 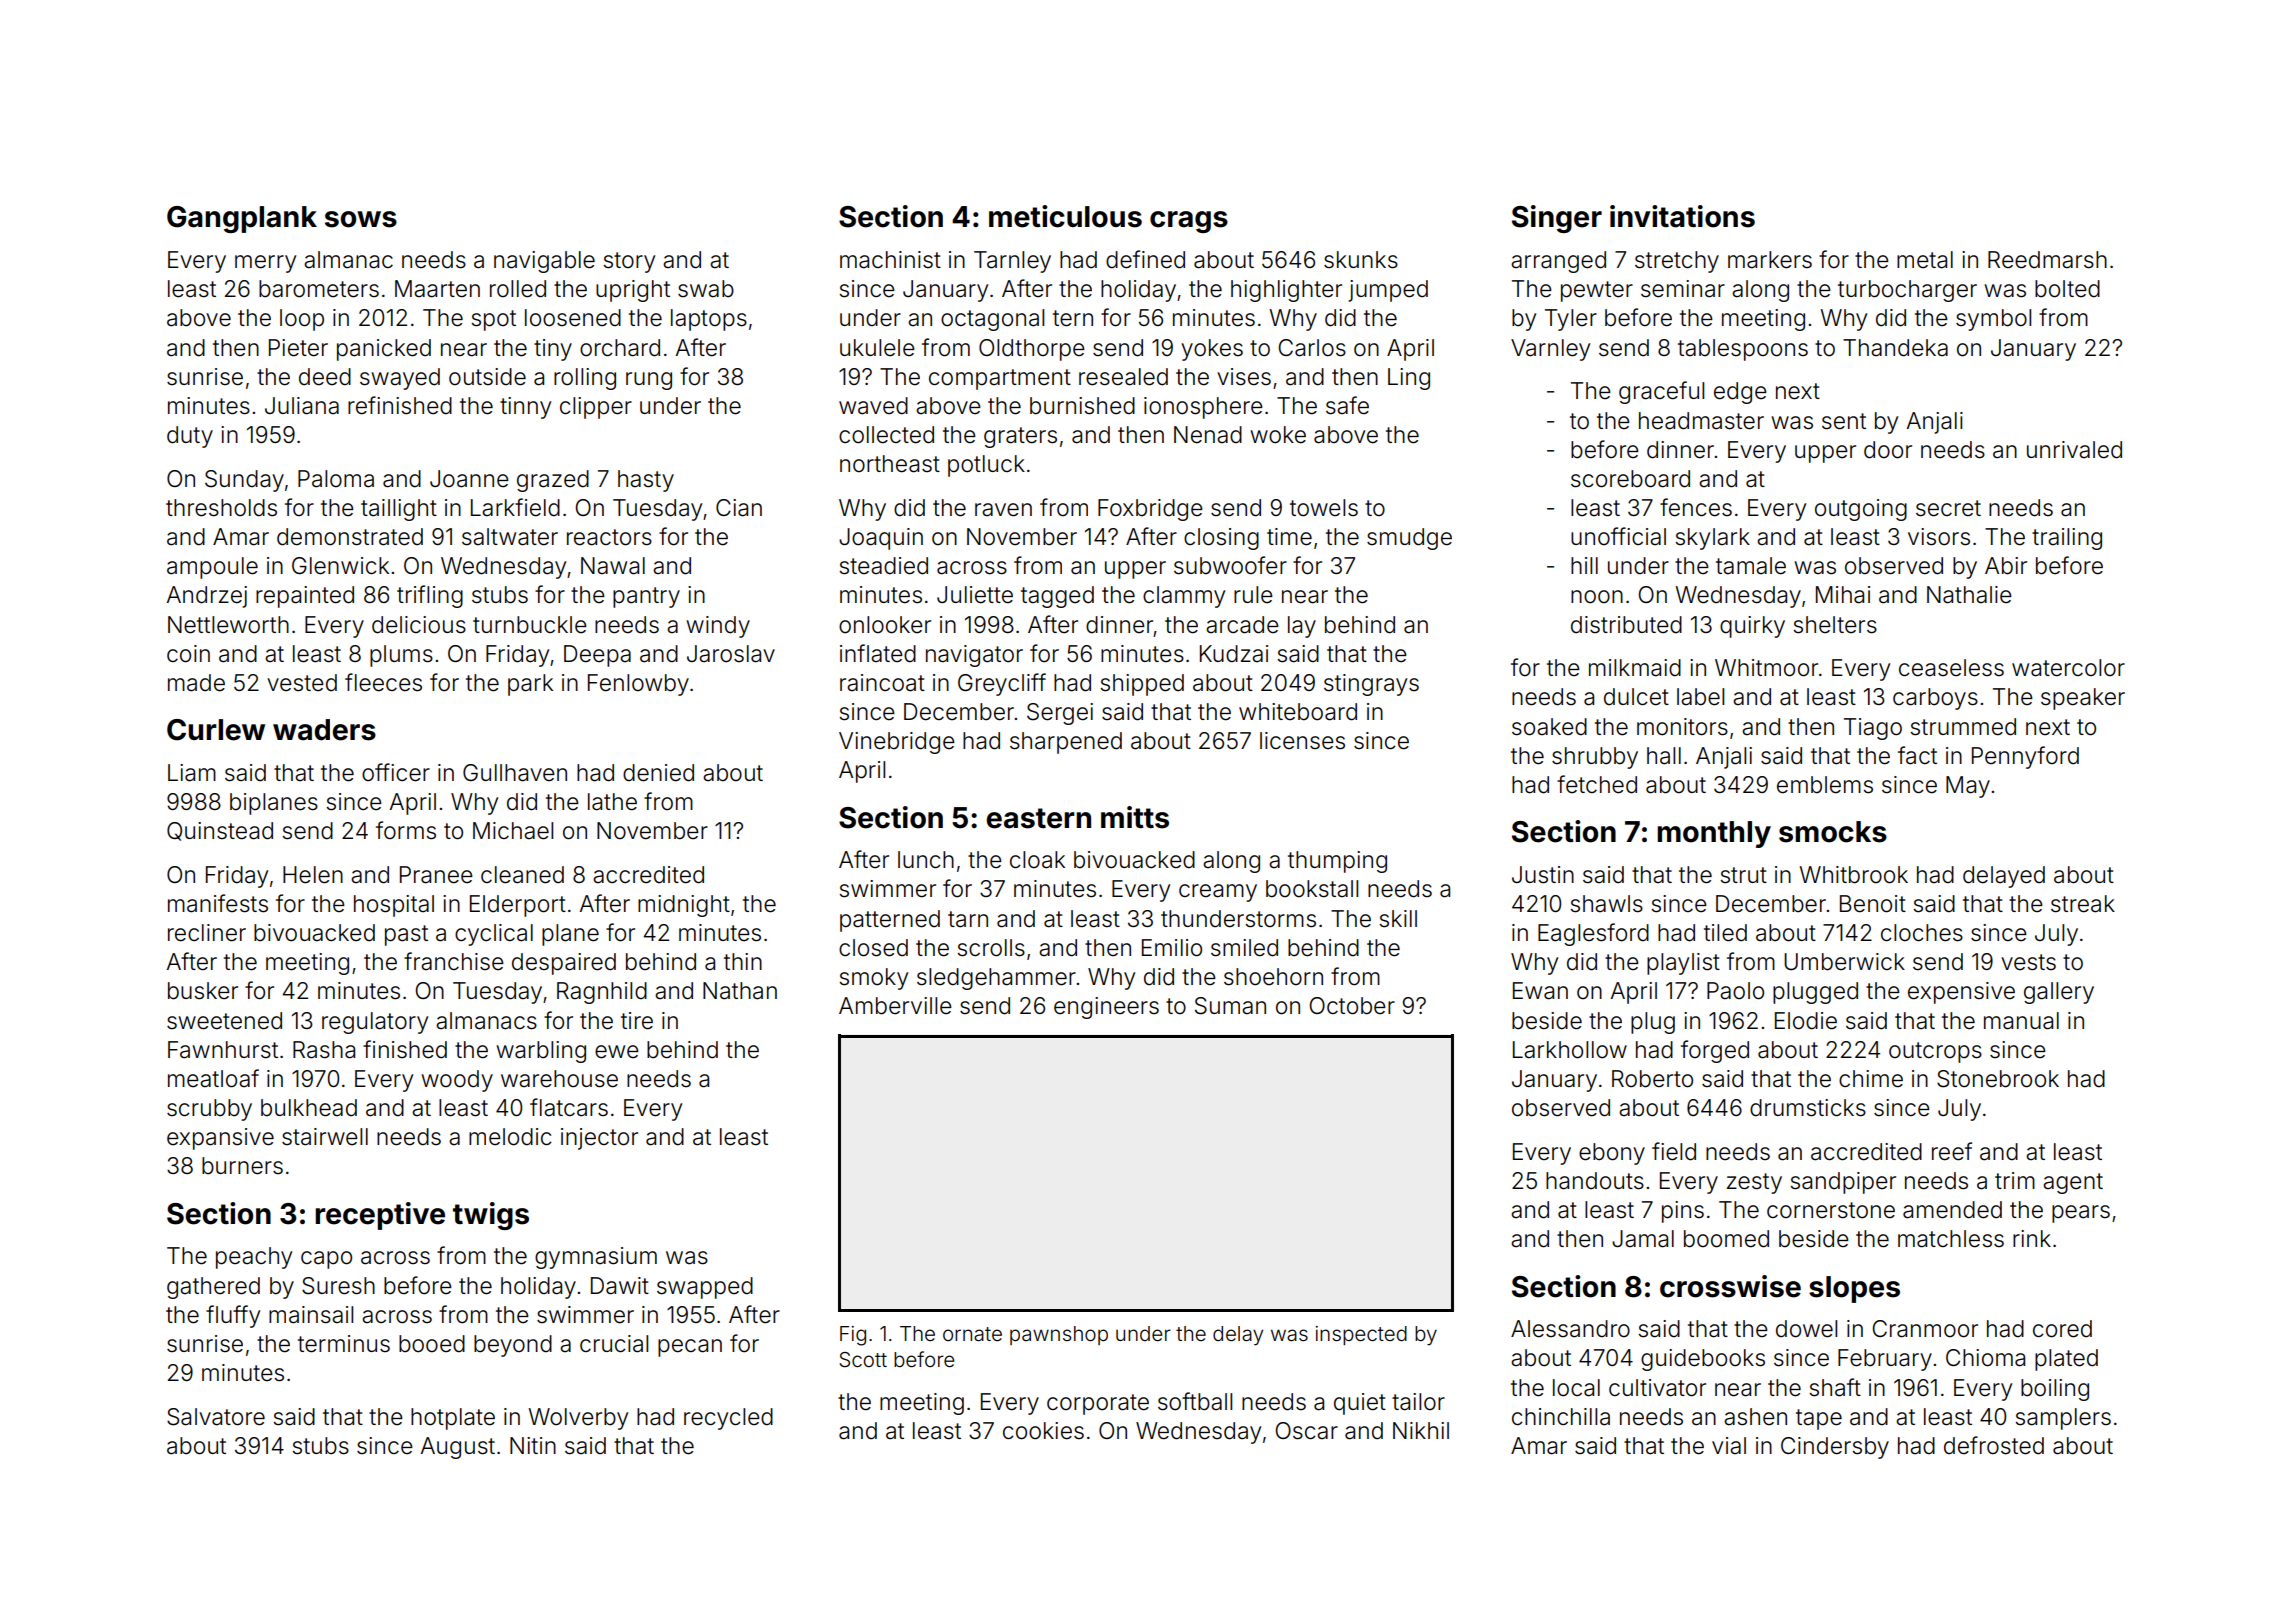 What do you see at coordinates (221, 508) in the page?
I see `thresholds` at bounding box center [221, 508].
